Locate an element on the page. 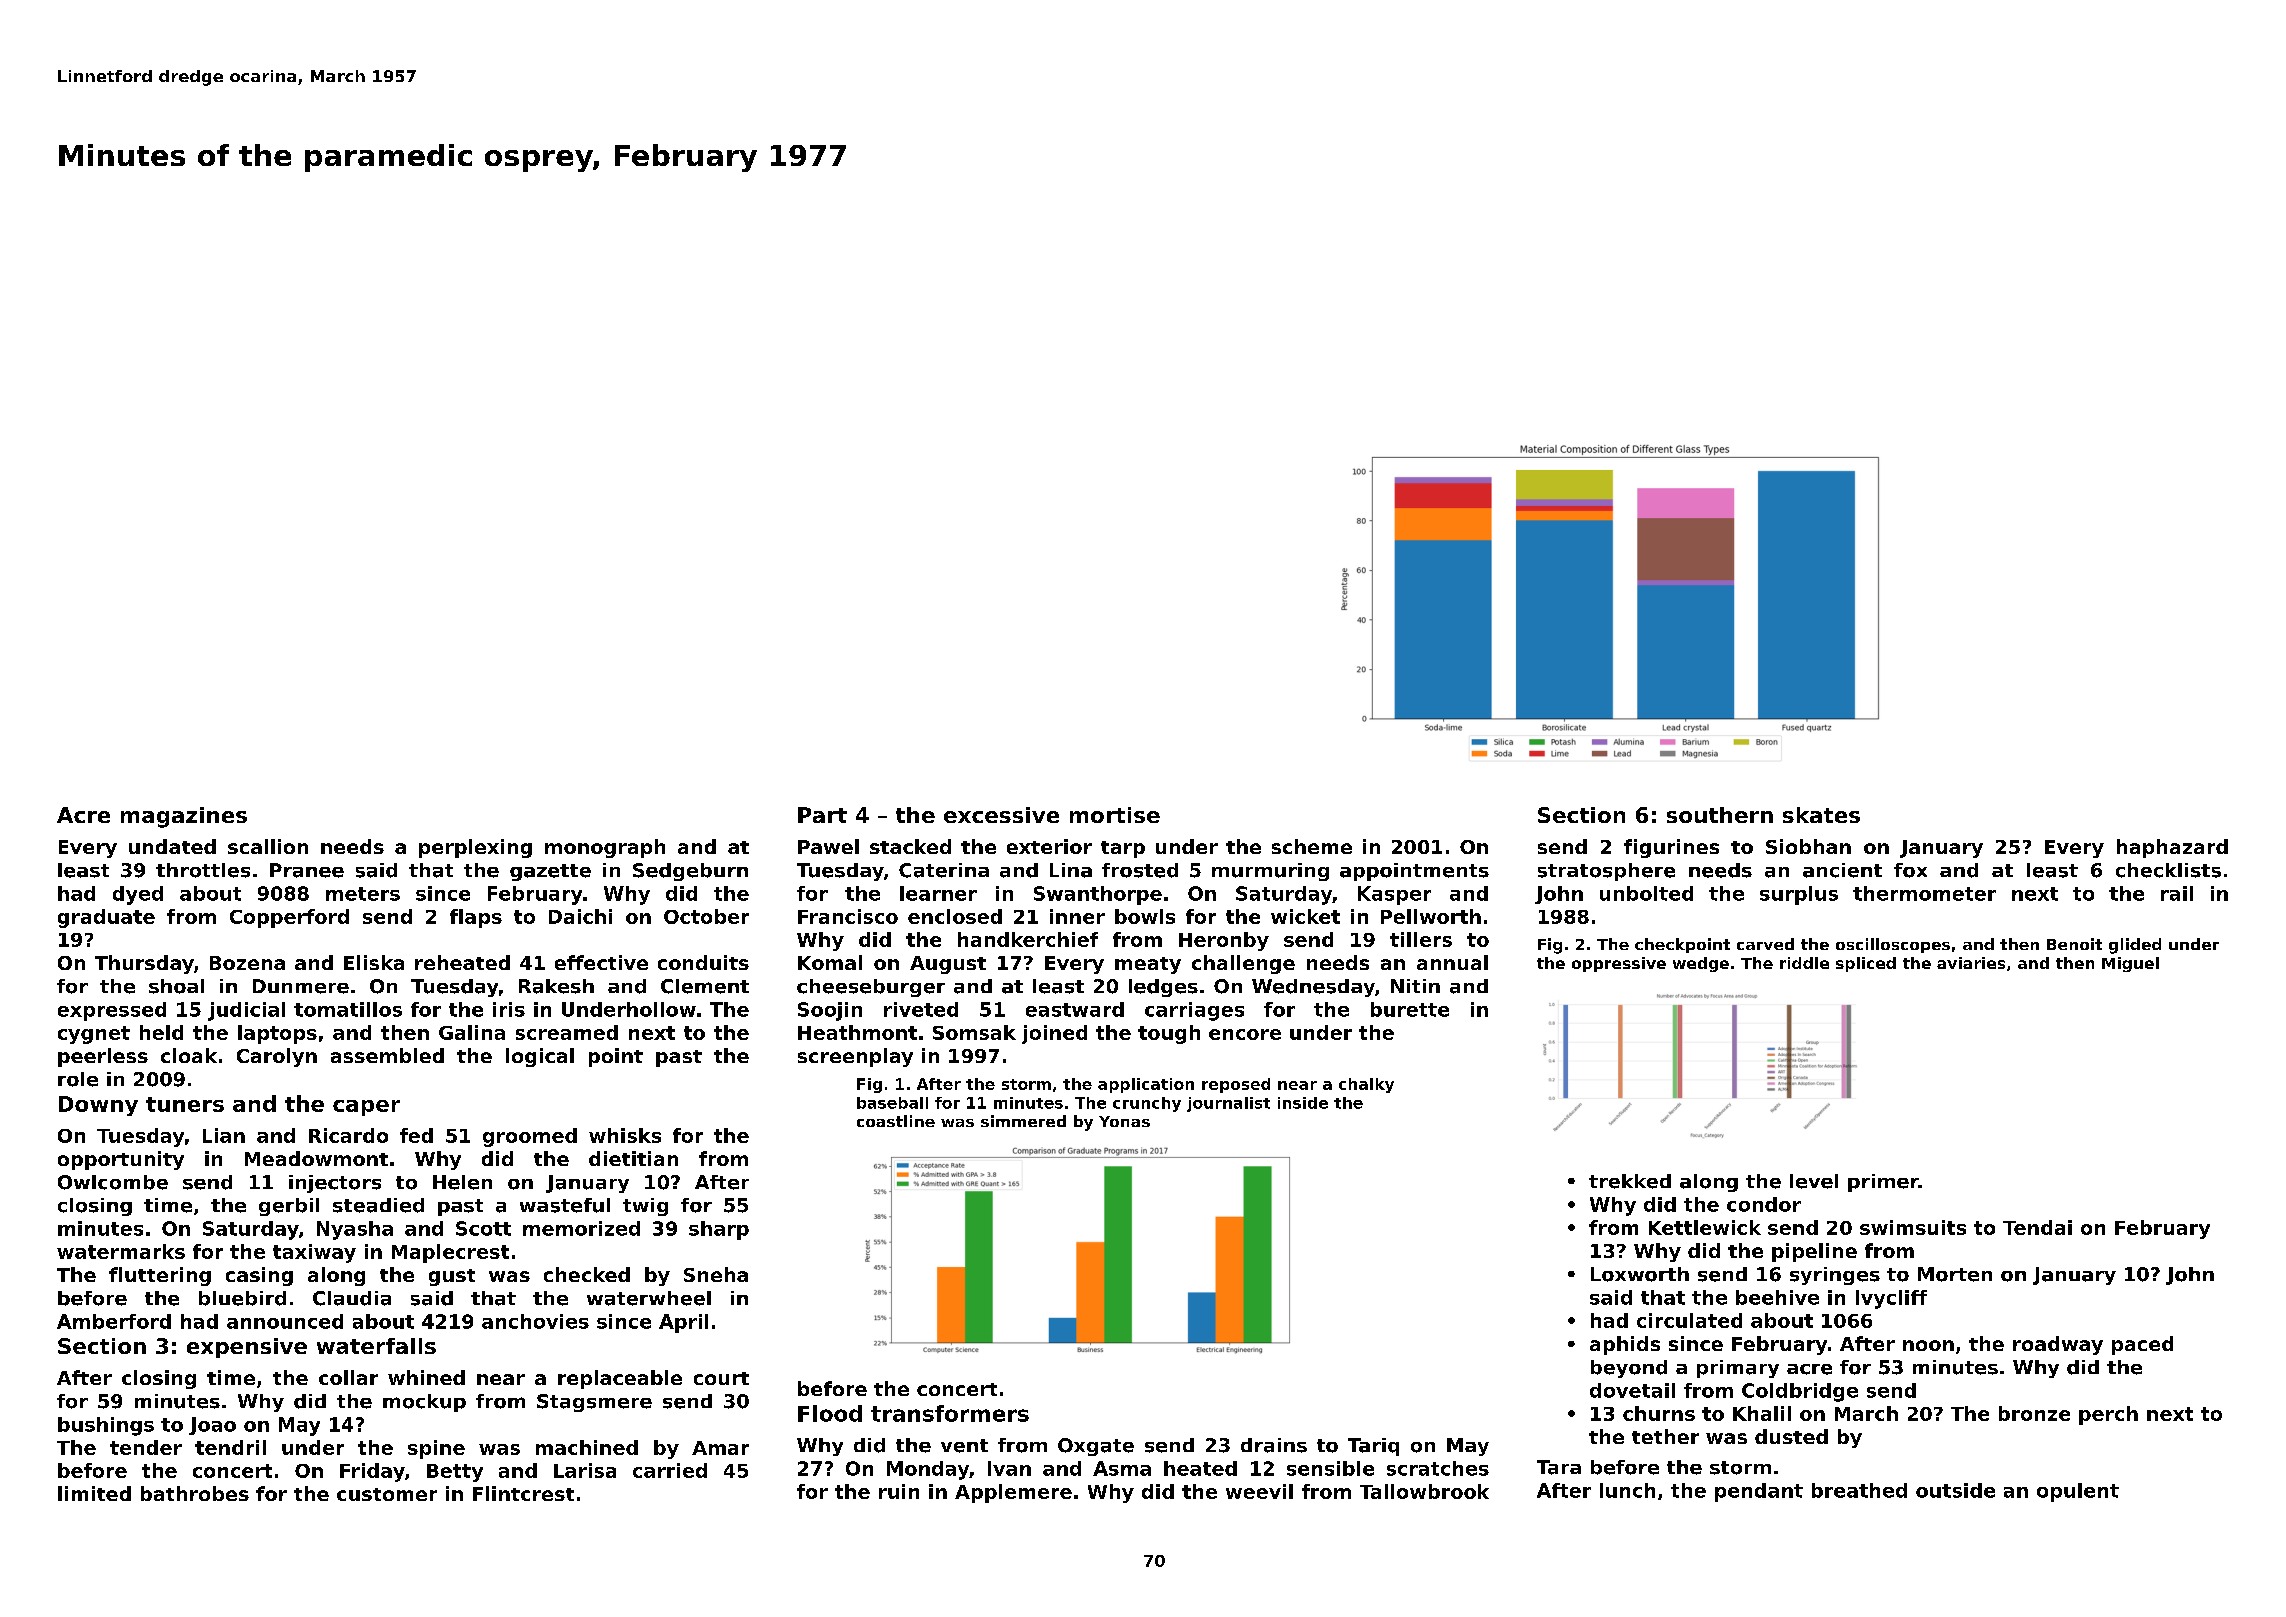 The height and width of the document is (1617, 2286). Part is located at coordinates (822, 815).
